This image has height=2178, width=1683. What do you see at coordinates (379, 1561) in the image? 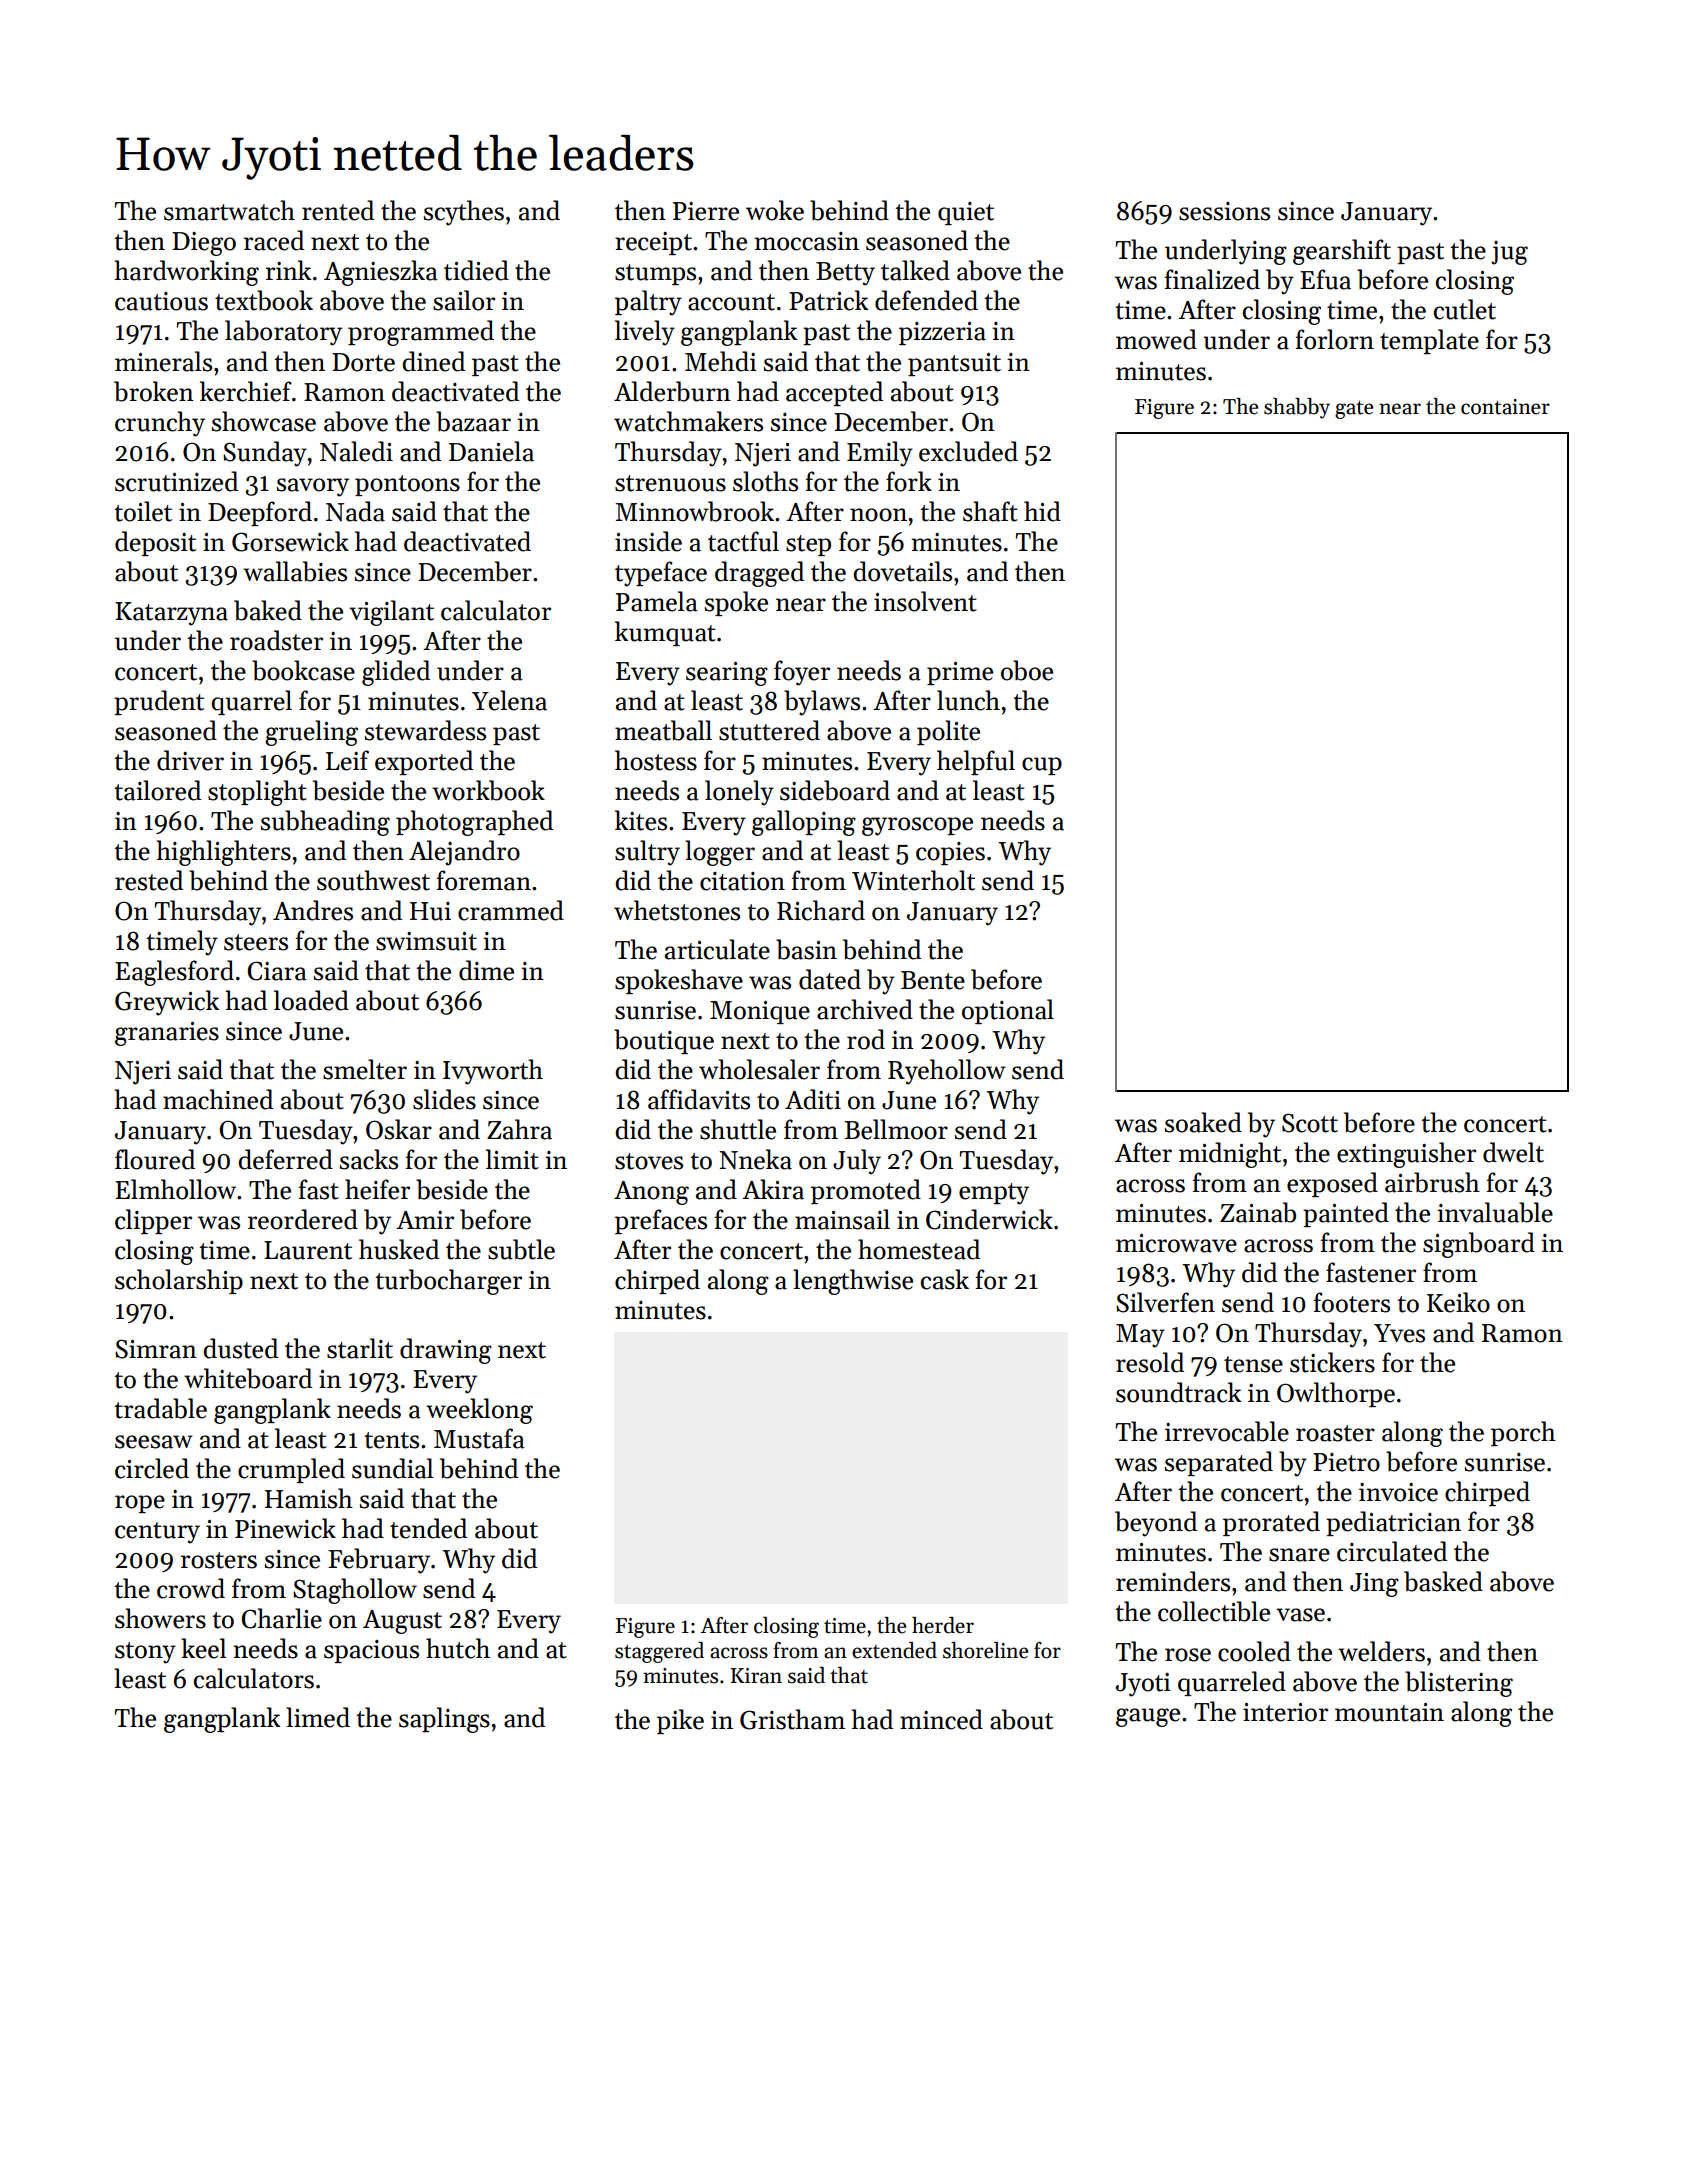
I see `February` at bounding box center [379, 1561].
